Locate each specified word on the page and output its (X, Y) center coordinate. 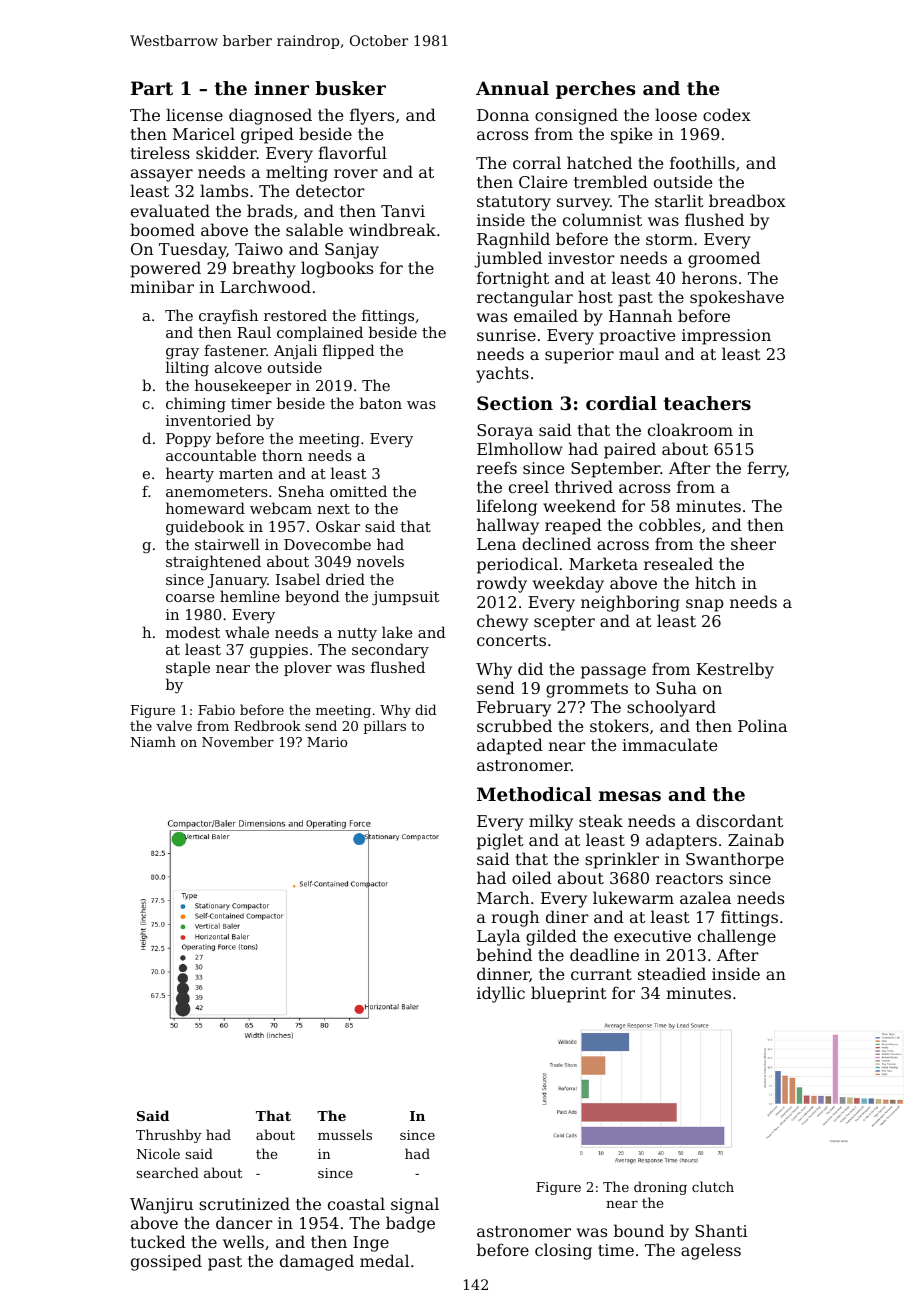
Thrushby (169, 1136)
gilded (551, 937)
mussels (345, 1134)
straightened (213, 563)
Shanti (721, 1230)
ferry (767, 469)
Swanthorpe (735, 860)
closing (563, 1251)
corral (537, 162)
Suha (676, 687)
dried (345, 579)
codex (727, 114)
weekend (579, 505)
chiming (196, 405)
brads (270, 210)
